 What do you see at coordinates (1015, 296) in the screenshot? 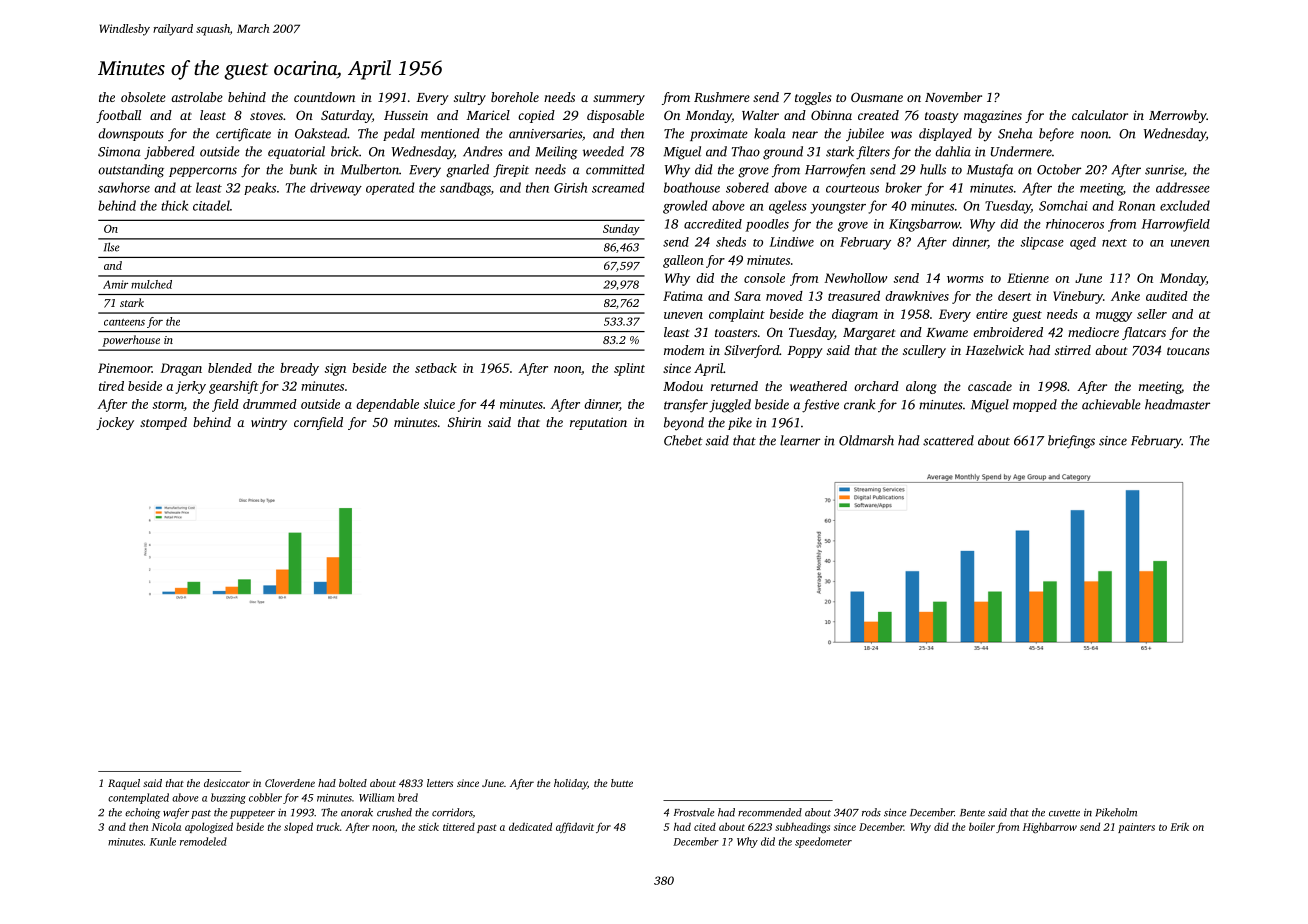
I see `desert` at bounding box center [1015, 296].
